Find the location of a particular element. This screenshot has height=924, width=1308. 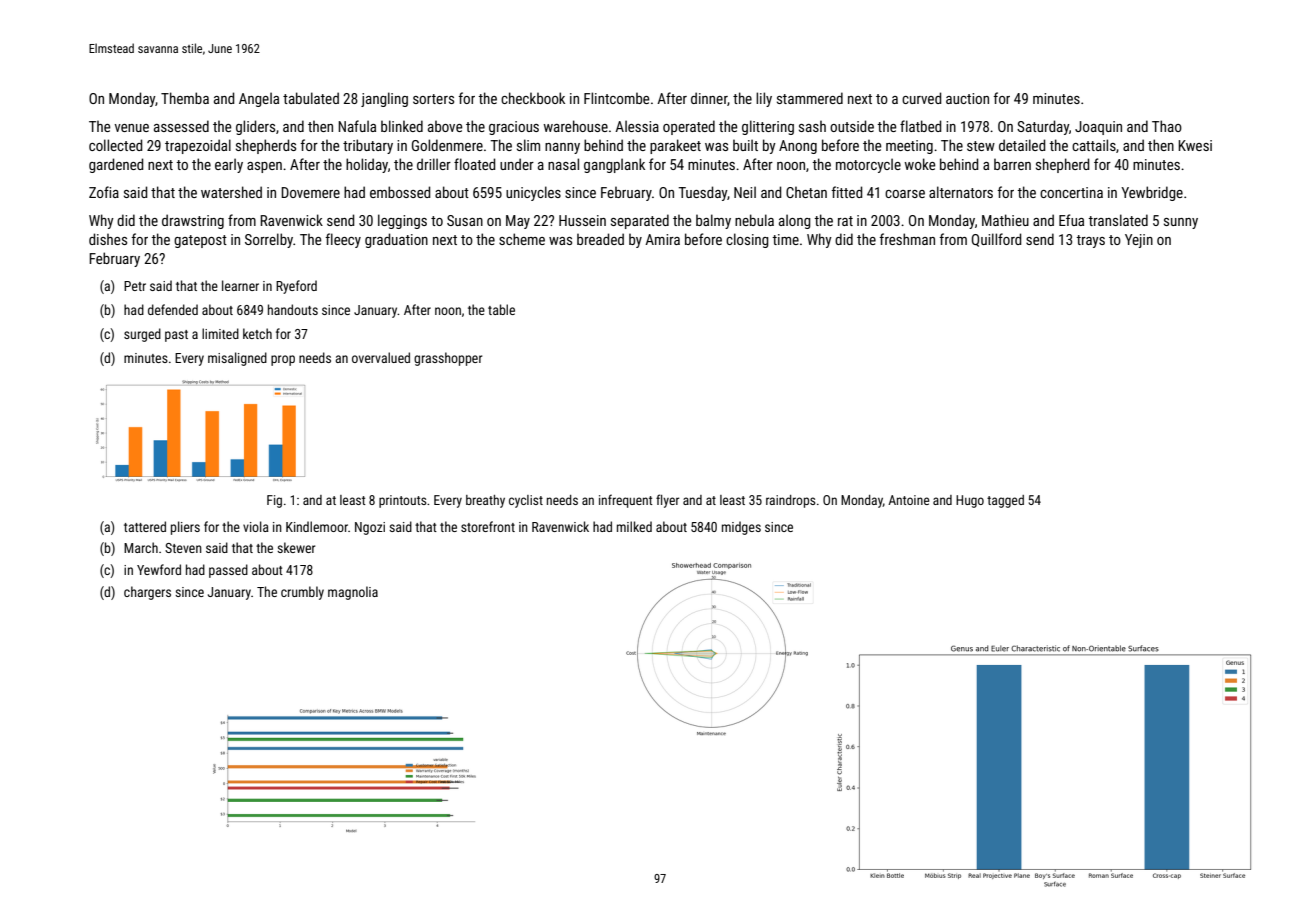

flatbed is located at coordinates (921, 126).
